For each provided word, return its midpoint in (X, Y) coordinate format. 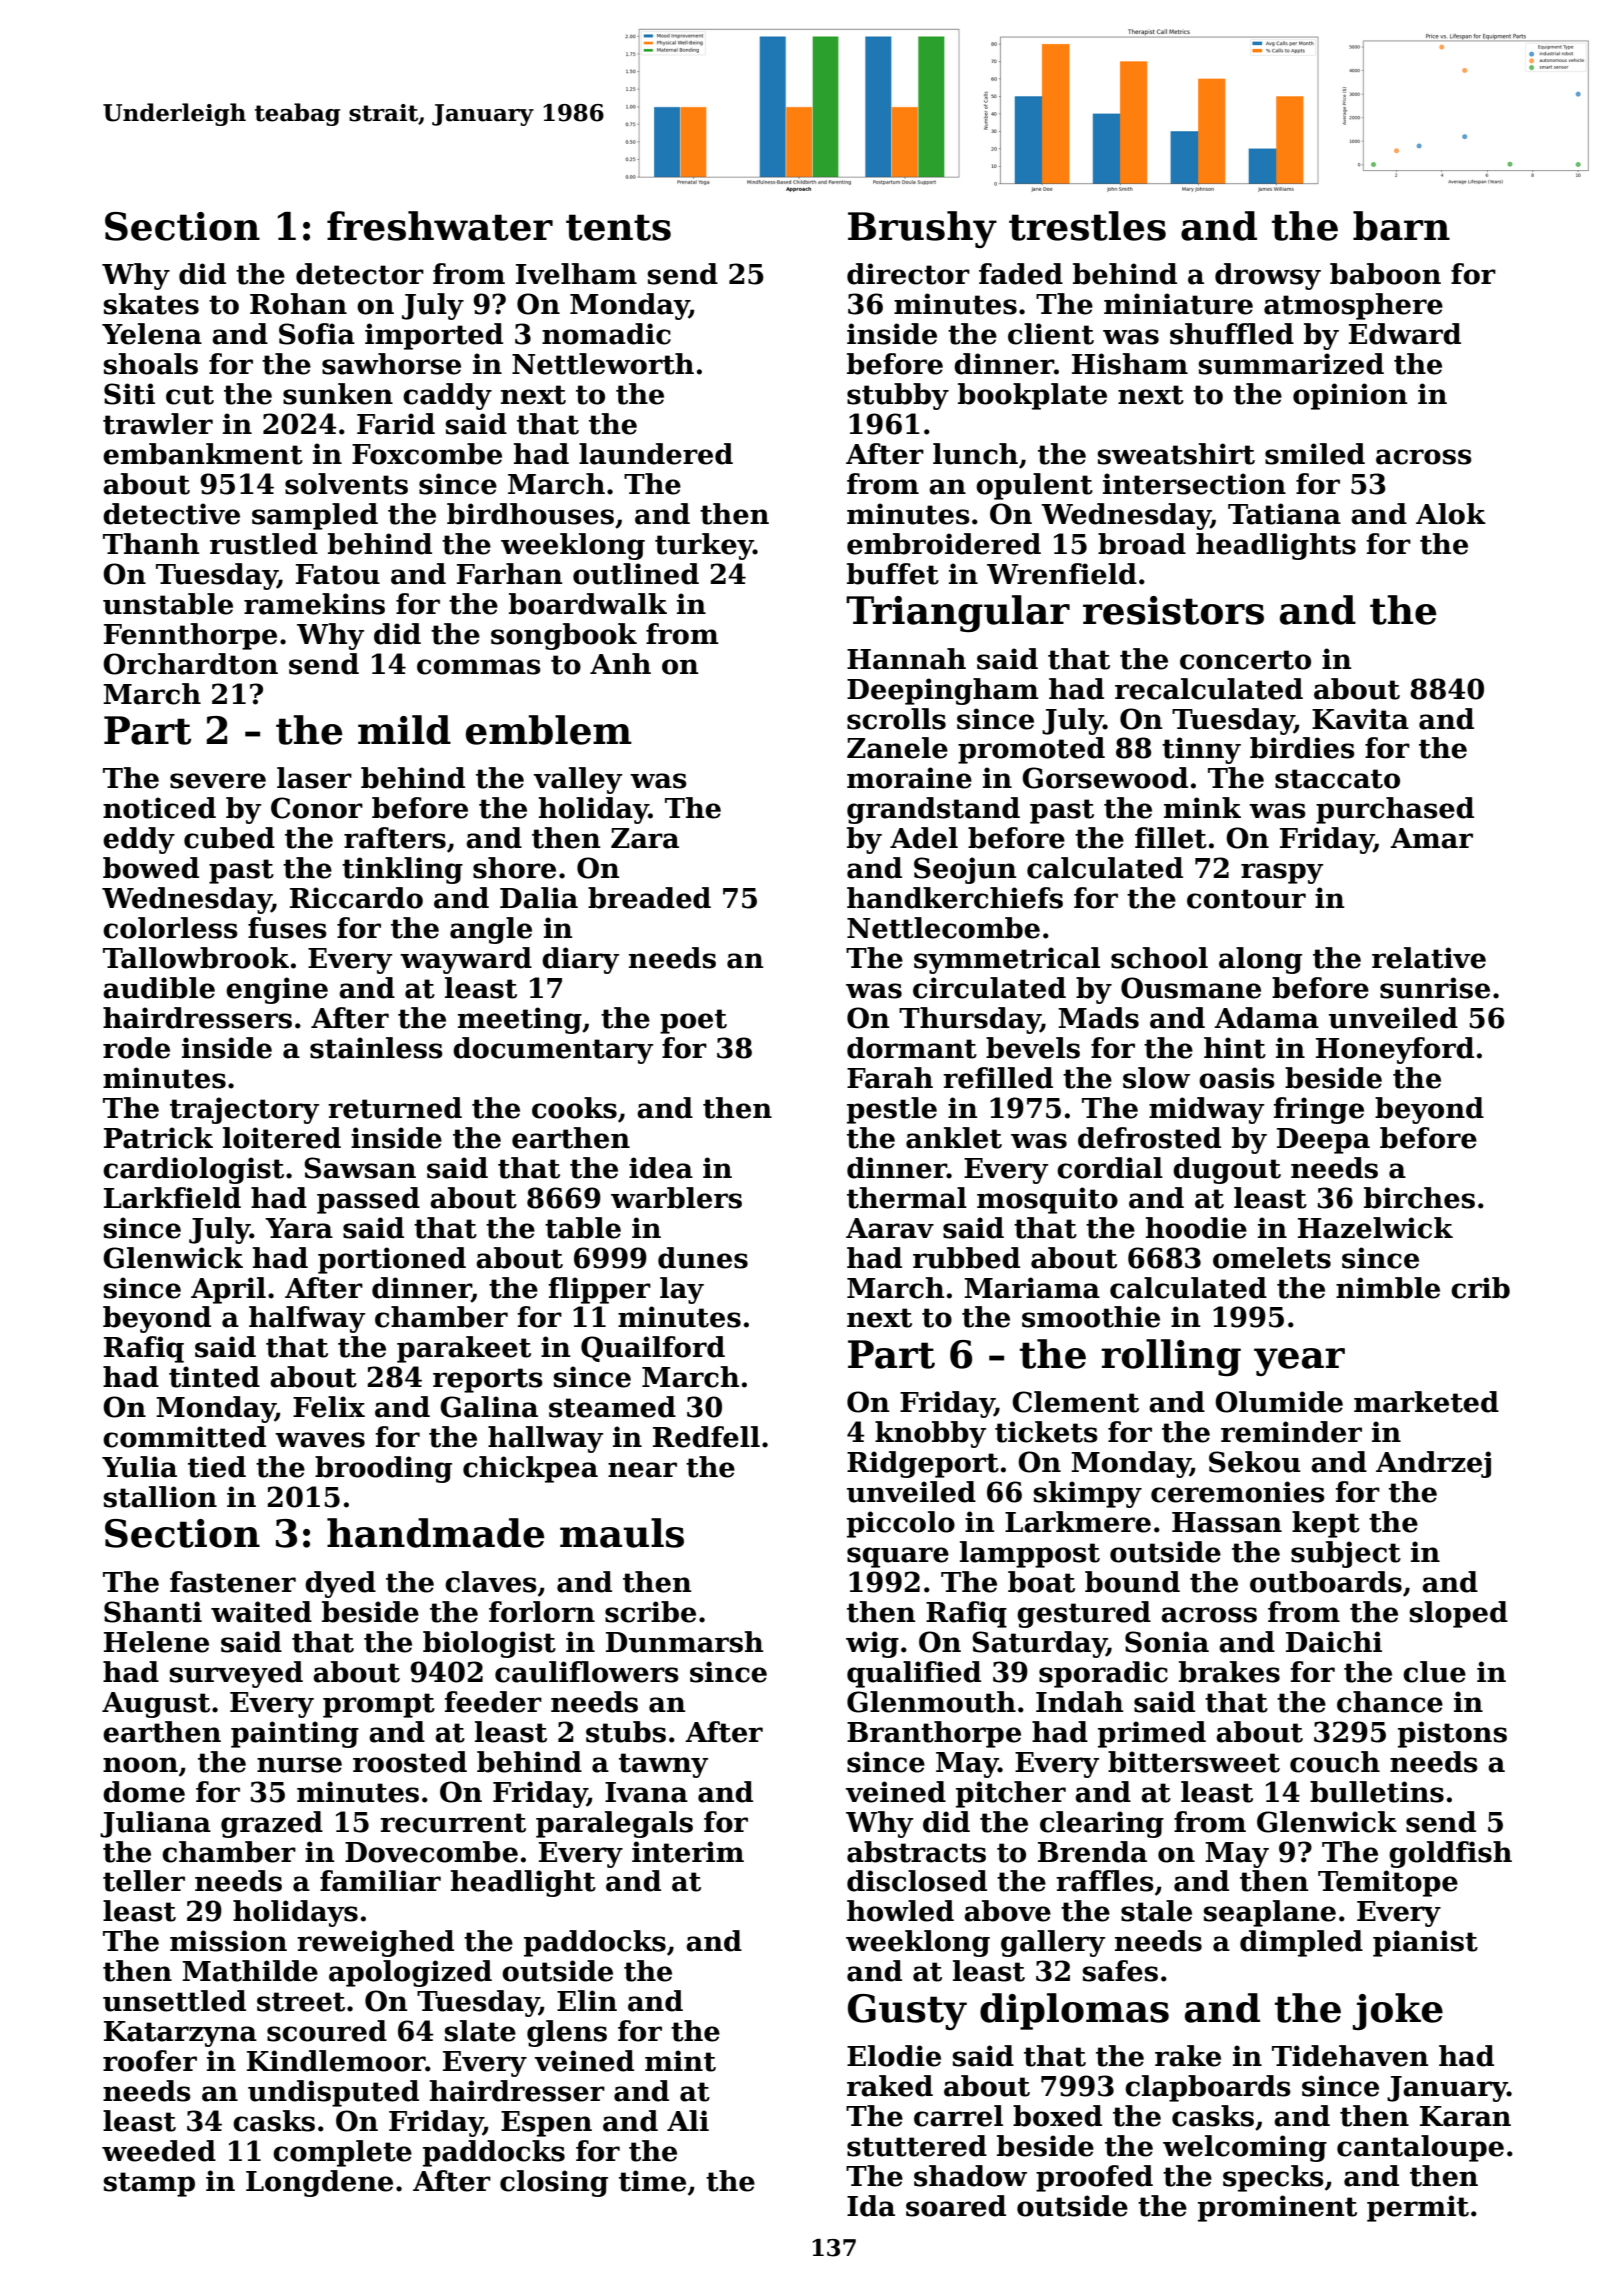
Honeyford (1395, 1050)
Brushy (922, 229)
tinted (214, 1377)
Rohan (298, 304)
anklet (954, 1138)
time (652, 2181)
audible (159, 988)
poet (693, 1021)
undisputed (333, 2093)
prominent (1277, 2208)
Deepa (1323, 1141)
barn (1401, 226)
